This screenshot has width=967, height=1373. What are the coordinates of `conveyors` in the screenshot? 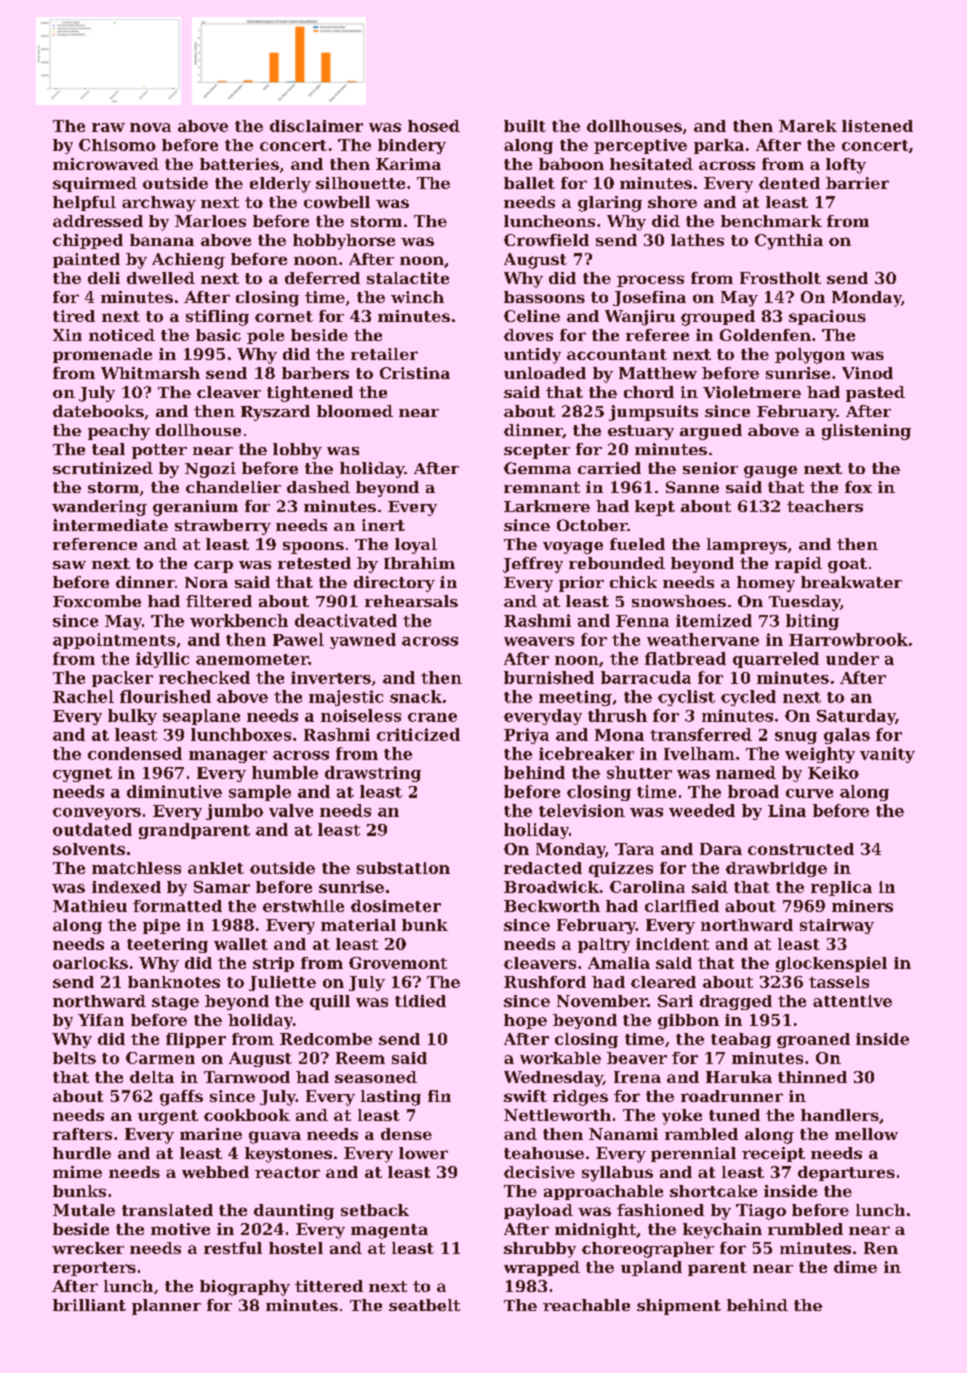 It's located at (97, 814).
